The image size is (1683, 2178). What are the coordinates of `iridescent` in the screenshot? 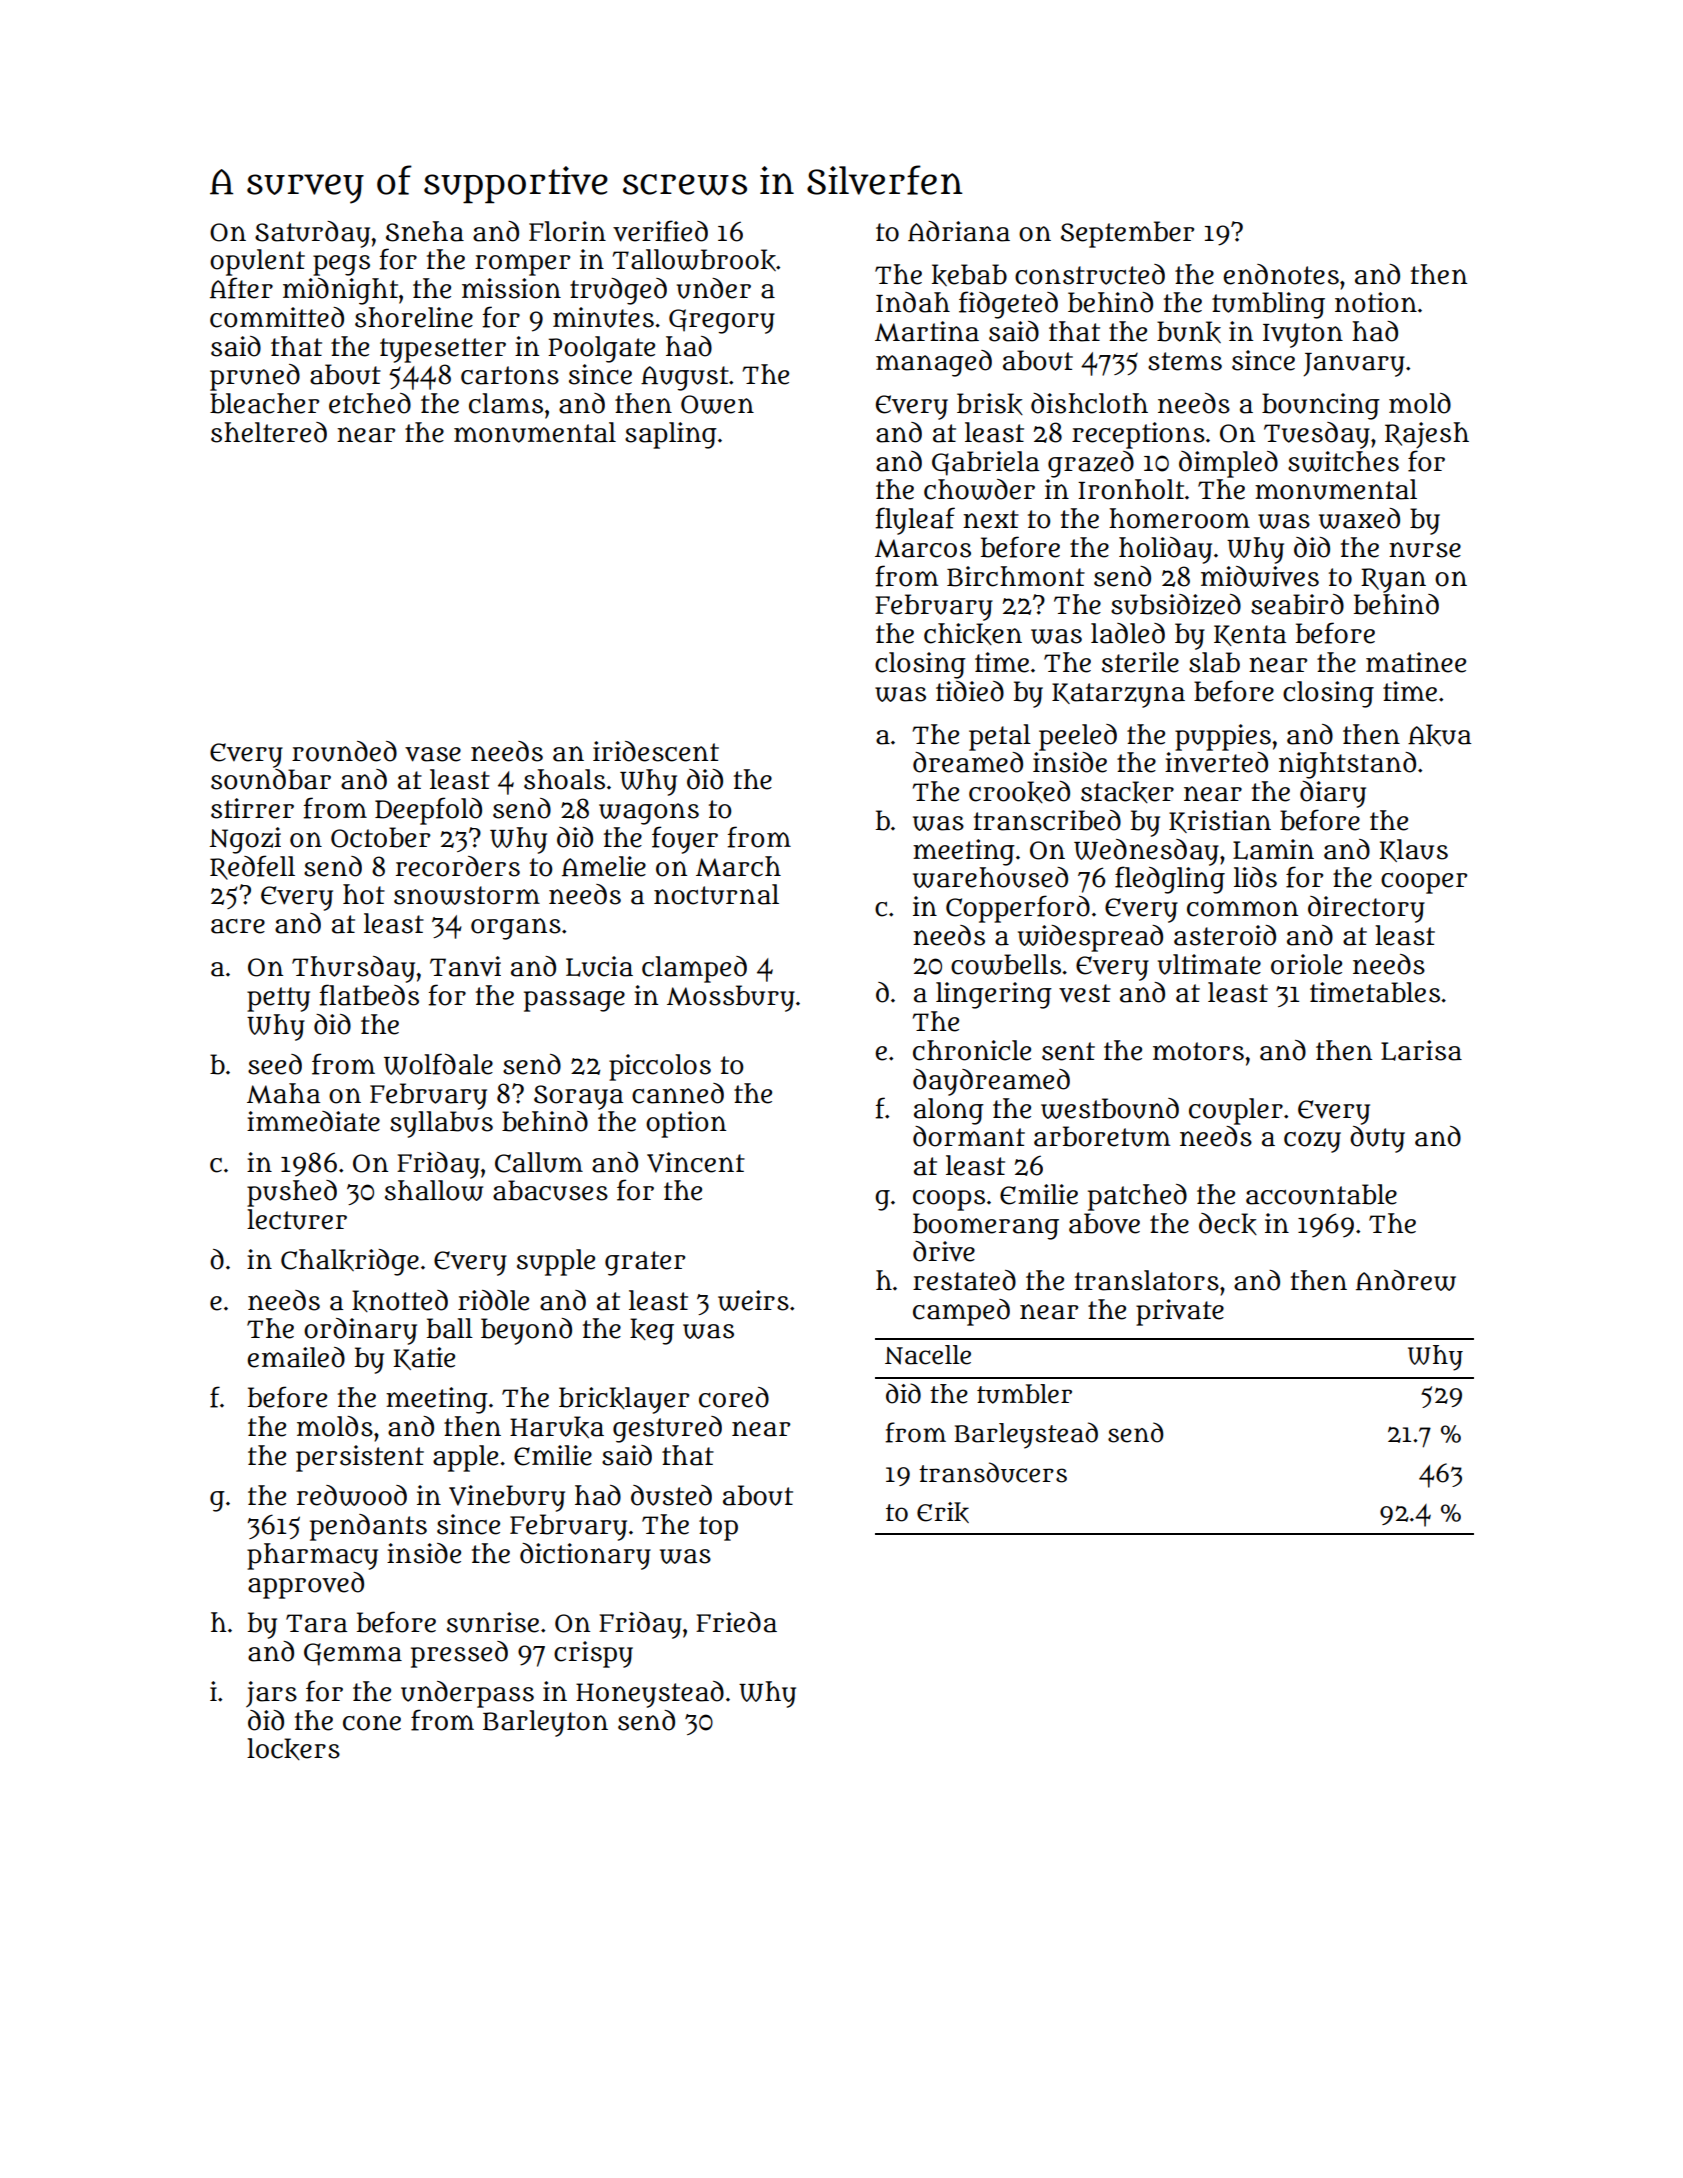 It's located at (656, 751).
